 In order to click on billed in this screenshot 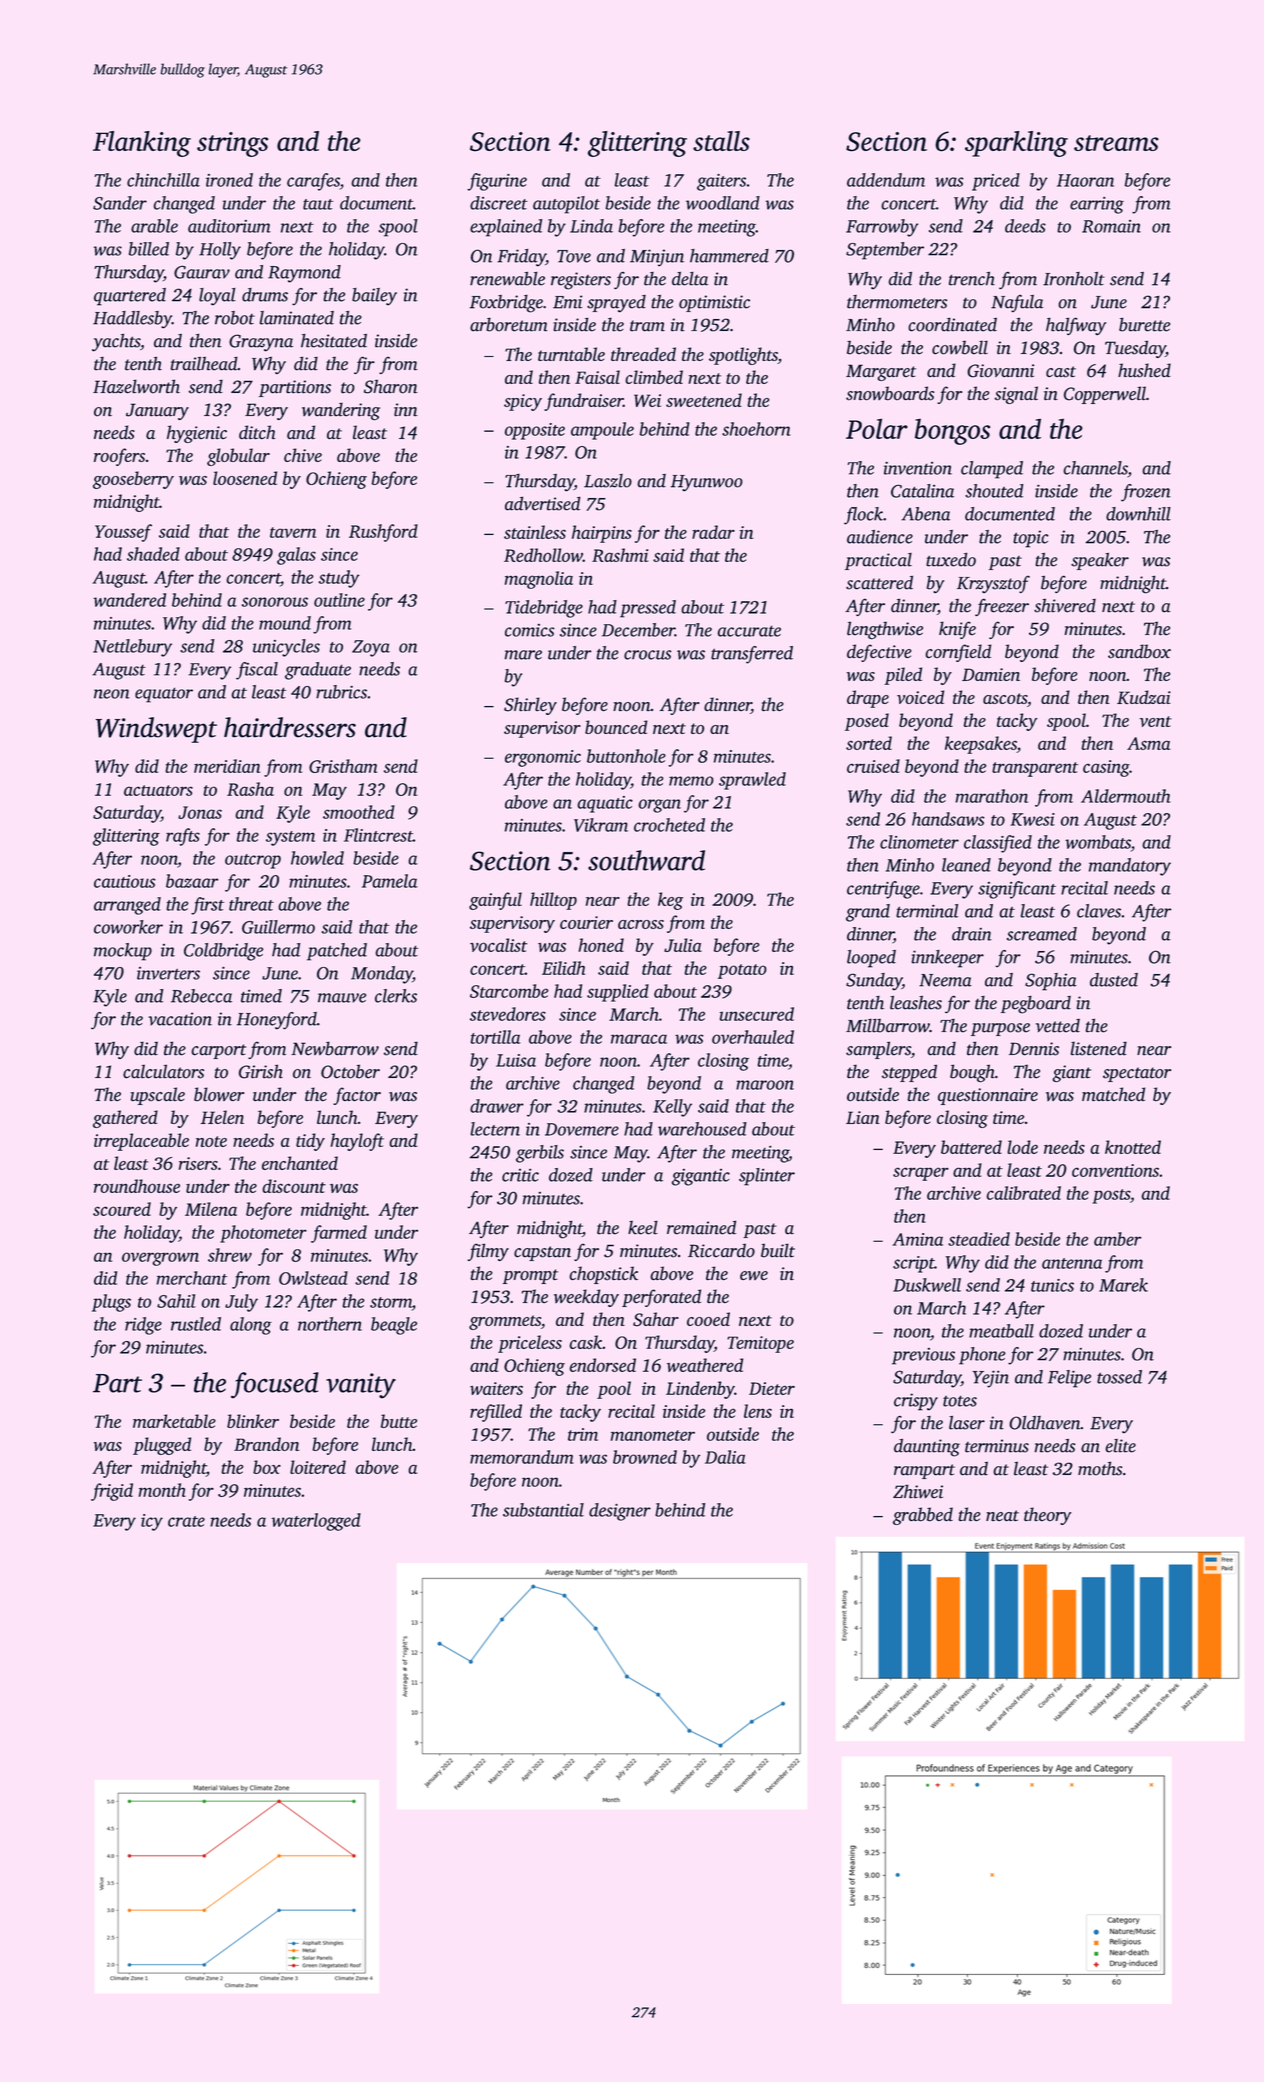, I will do `click(149, 249)`.
